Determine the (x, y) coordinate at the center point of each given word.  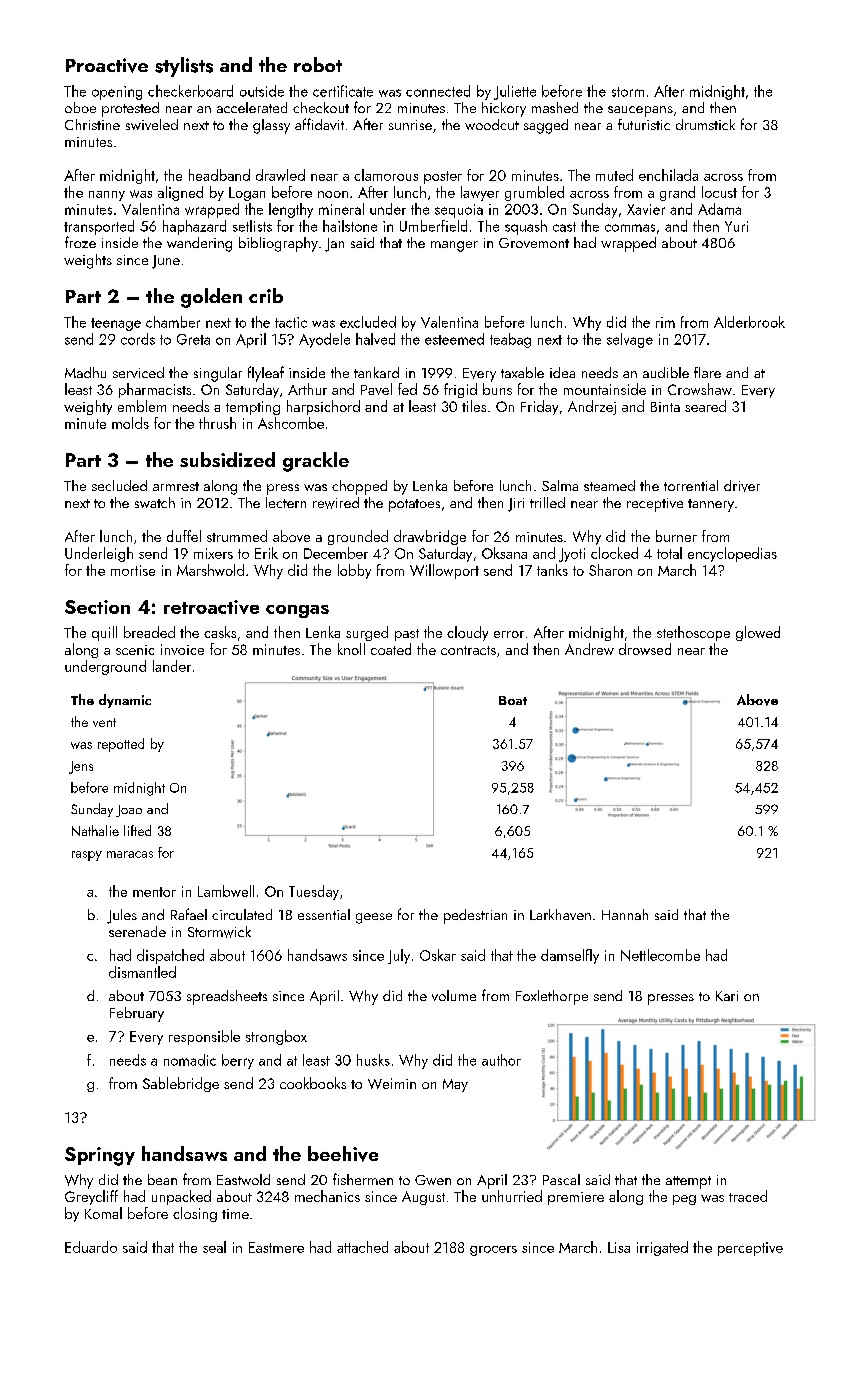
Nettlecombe (660, 955)
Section (97, 607)
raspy (87, 856)
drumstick (705, 124)
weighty (88, 407)
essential (324, 914)
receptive (655, 505)
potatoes (414, 505)
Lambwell (226, 891)
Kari (727, 996)
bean (162, 1179)
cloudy (467, 633)
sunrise (410, 125)
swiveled (152, 124)
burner (676, 536)
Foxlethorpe (552, 997)
